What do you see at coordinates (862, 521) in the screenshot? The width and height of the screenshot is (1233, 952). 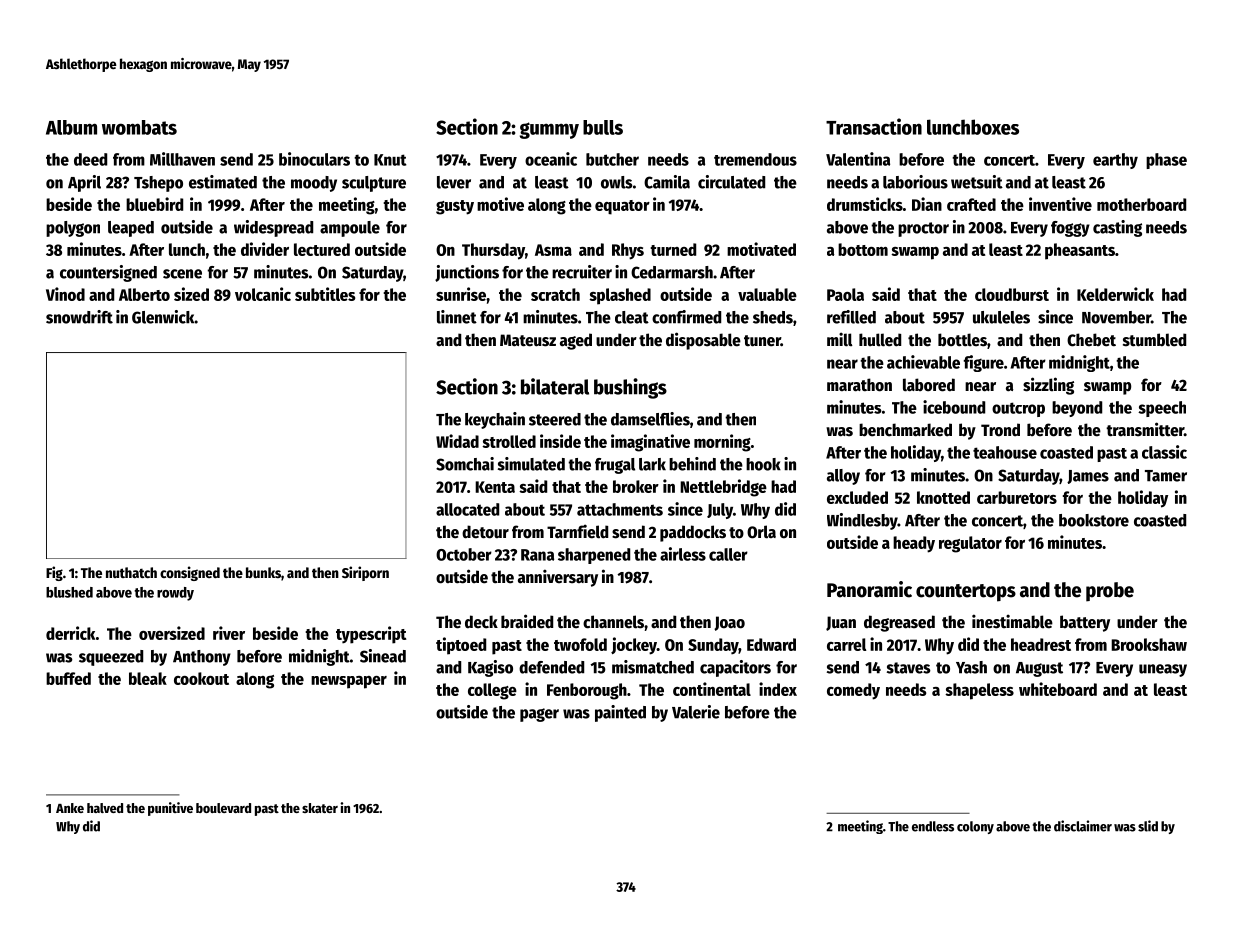 I see `Windlesby` at bounding box center [862, 521].
